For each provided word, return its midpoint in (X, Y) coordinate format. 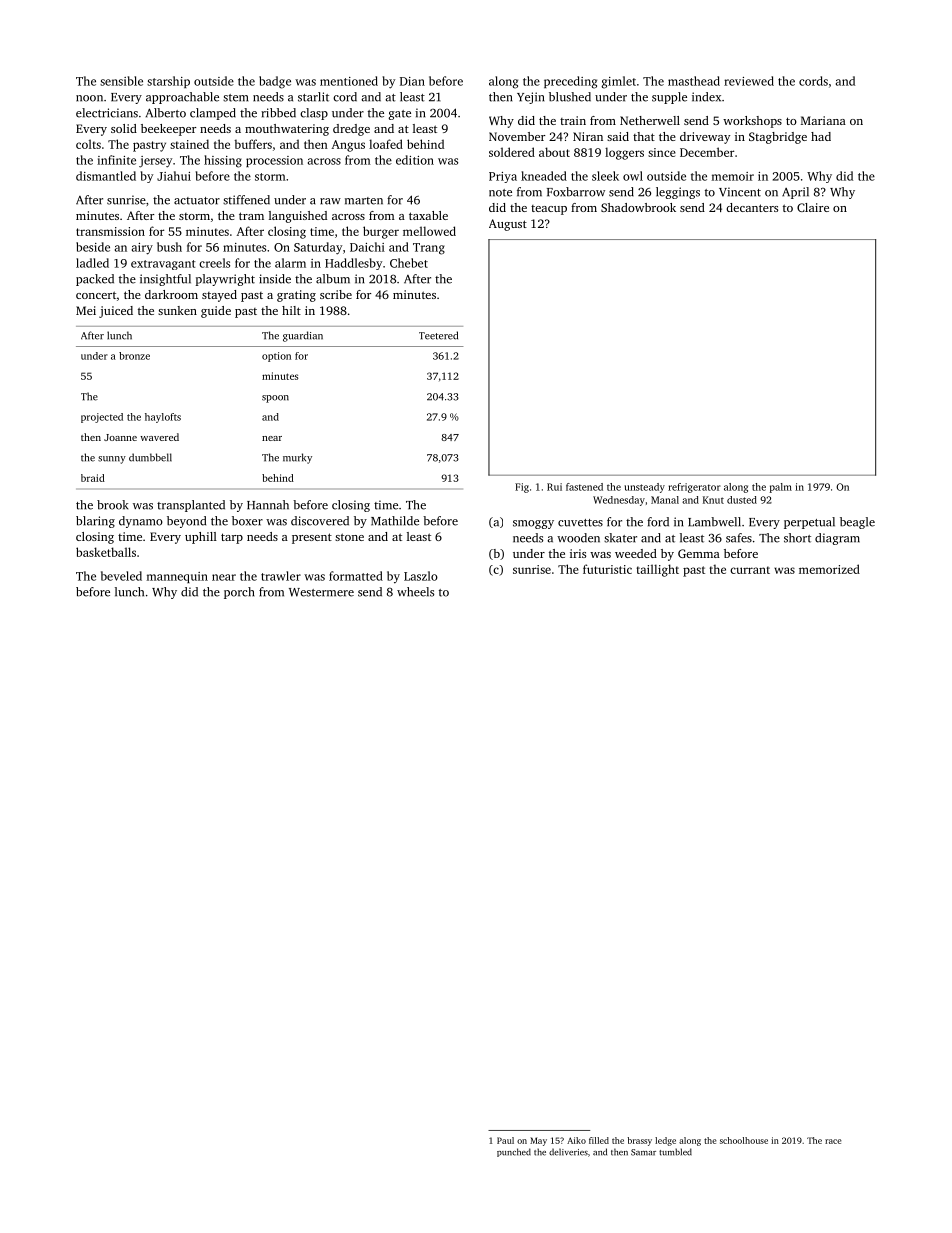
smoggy (533, 524)
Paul (505, 1140)
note (500, 193)
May (538, 1141)
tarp (232, 538)
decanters (752, 207)
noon (89, 98)
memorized (829, 569)
